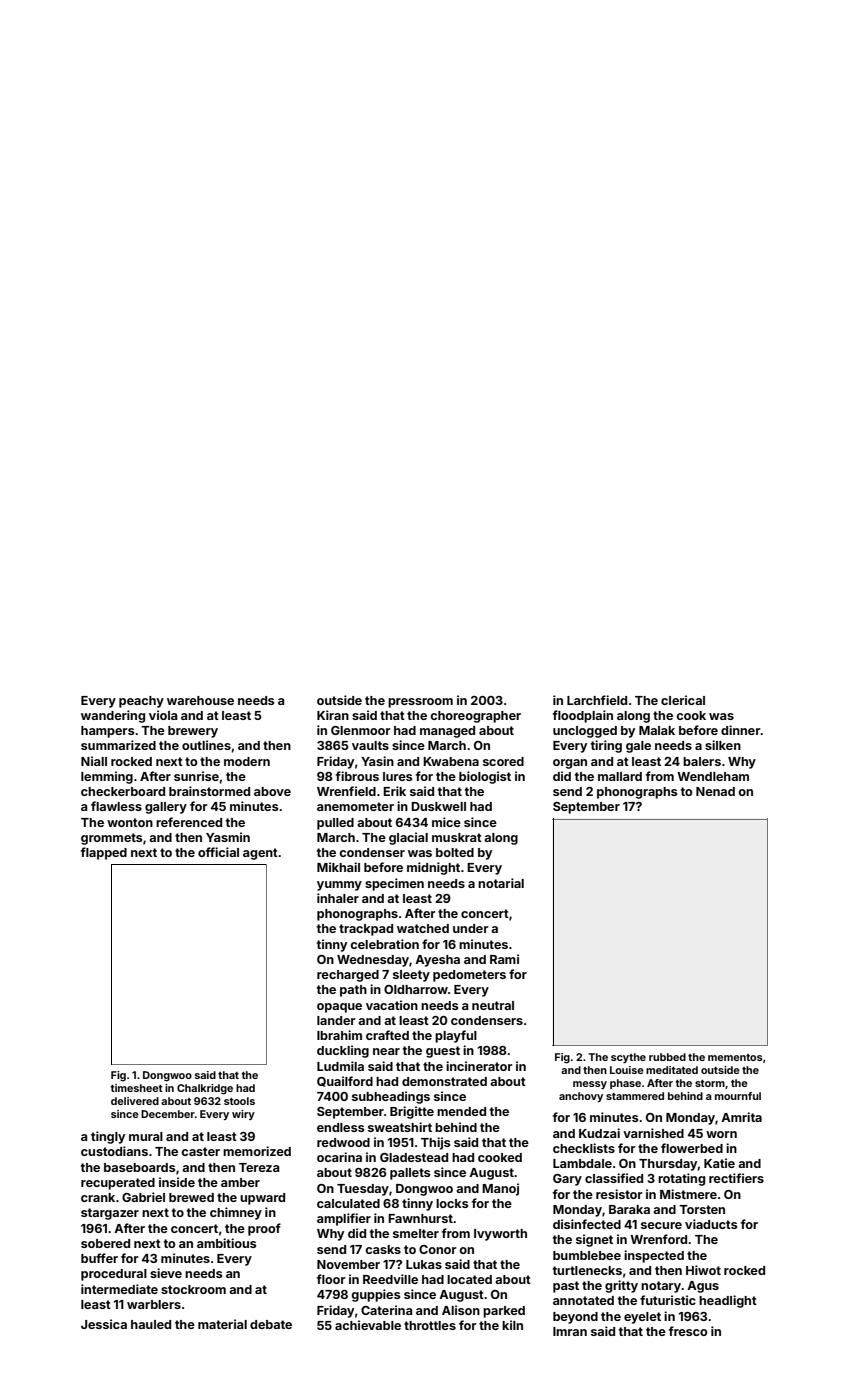 The width and height of the document is (849, 1400). What do you see at coordinates (435, 1143) in the document?
I see `Thijs` at bounding box center [435, 1143].
